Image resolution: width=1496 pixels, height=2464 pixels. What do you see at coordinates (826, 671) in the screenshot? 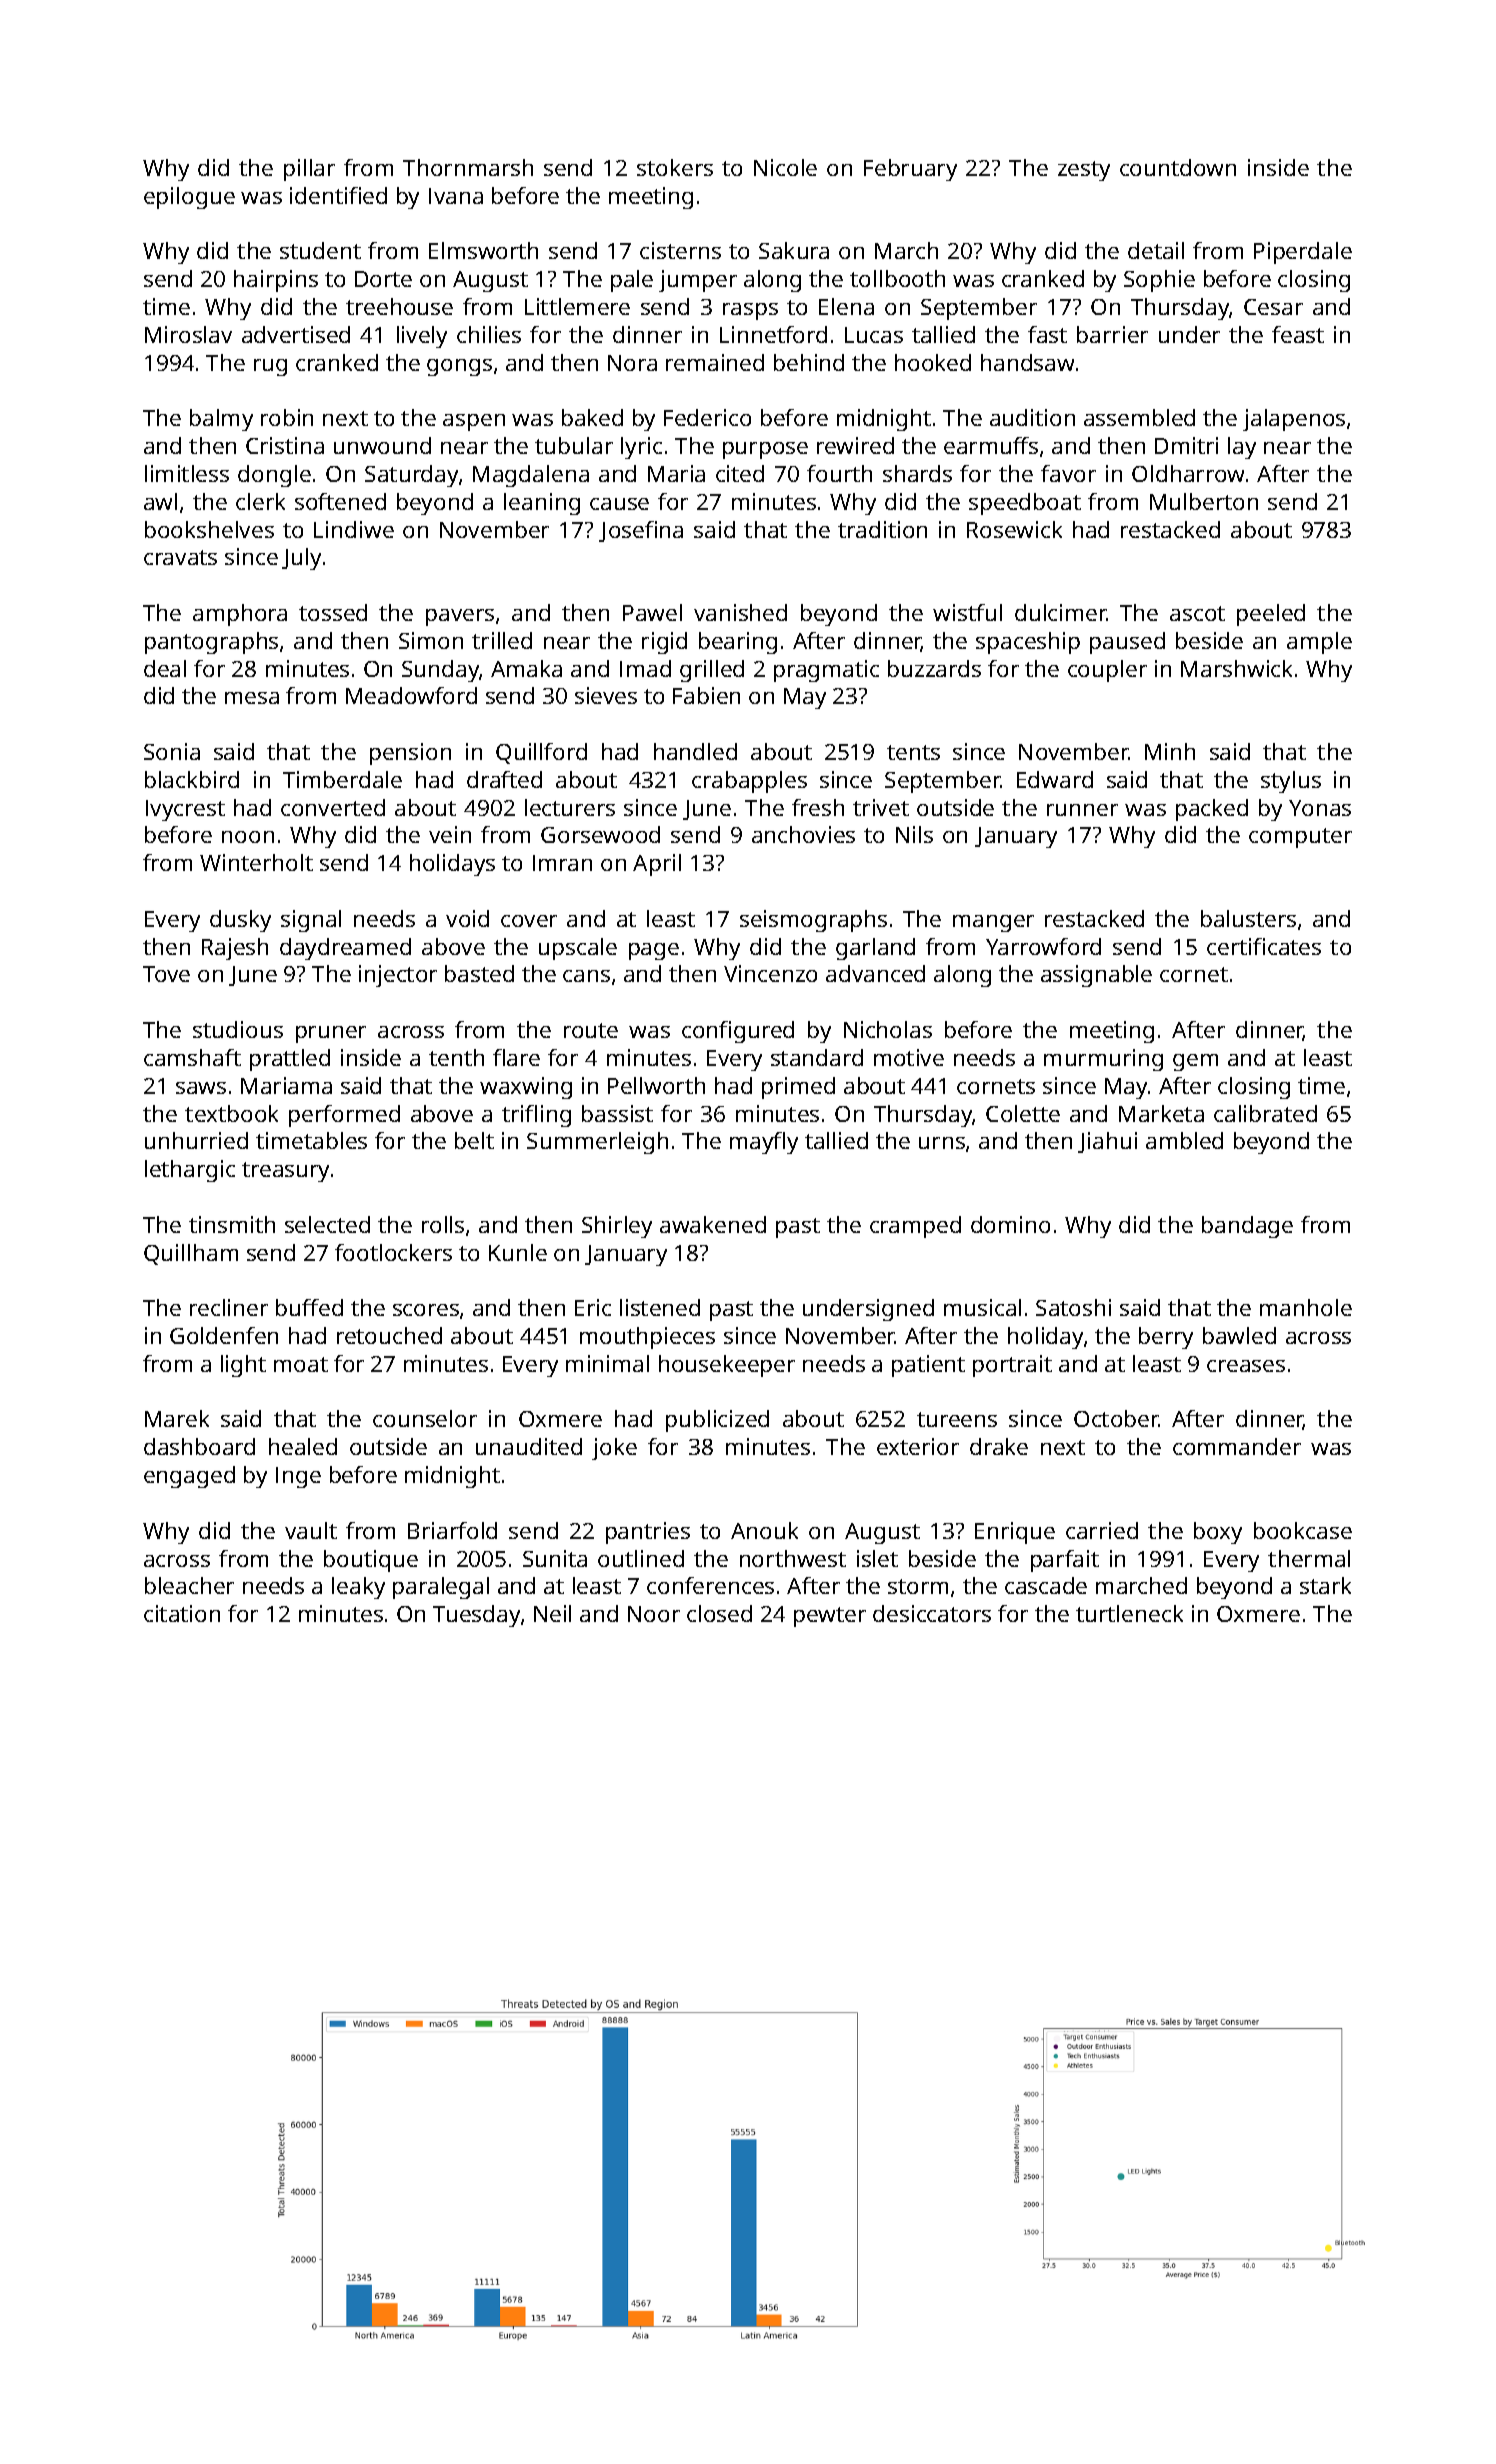
I see `pragmatic` at bounding box center [826, 671].
